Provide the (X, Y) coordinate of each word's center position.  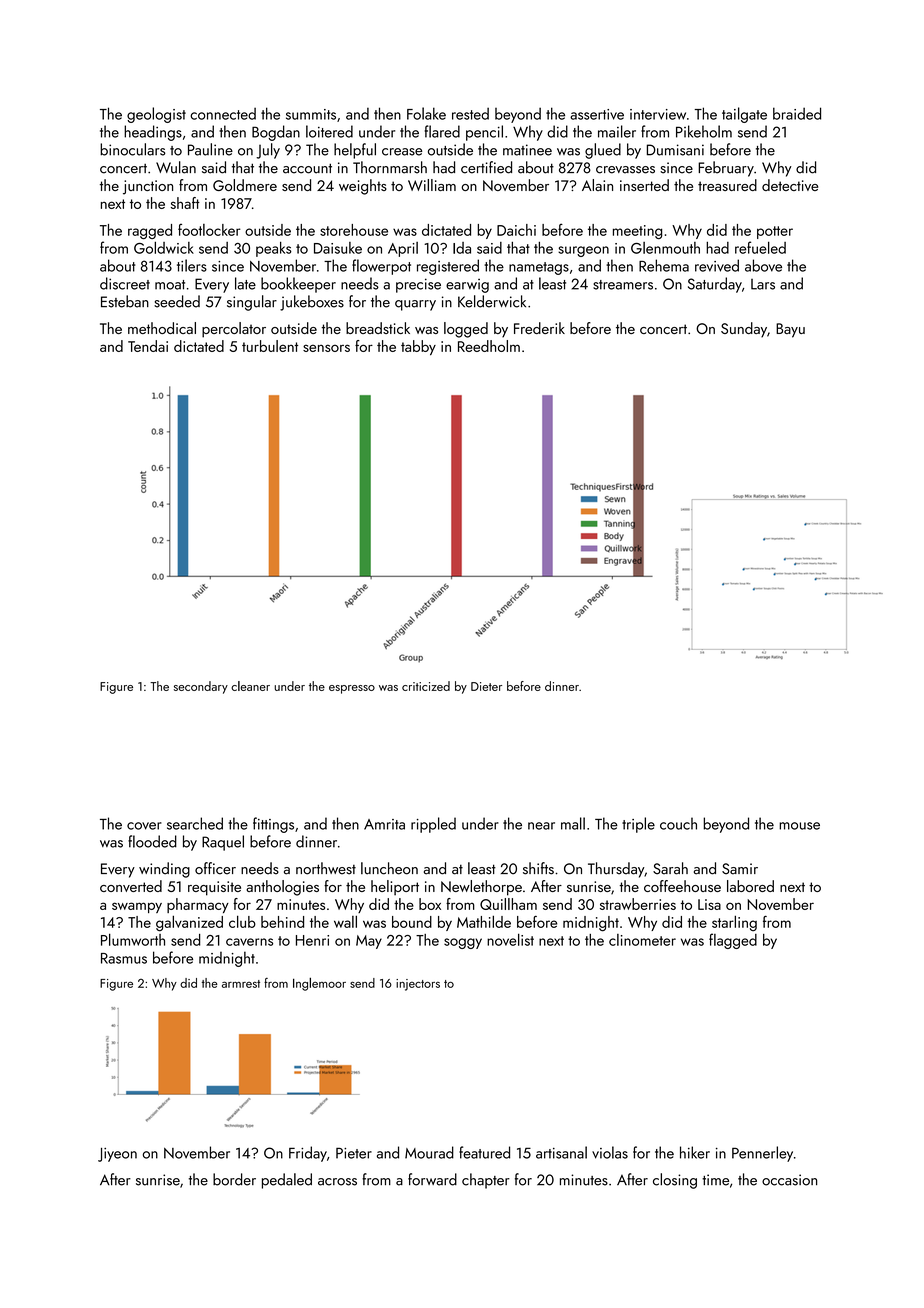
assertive (597, 114)
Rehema (664, 265)
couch (678, 823)
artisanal (561, 1152)
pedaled (287, 1181)
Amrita (384, 824)
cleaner (250, 686)
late (245, 283)
